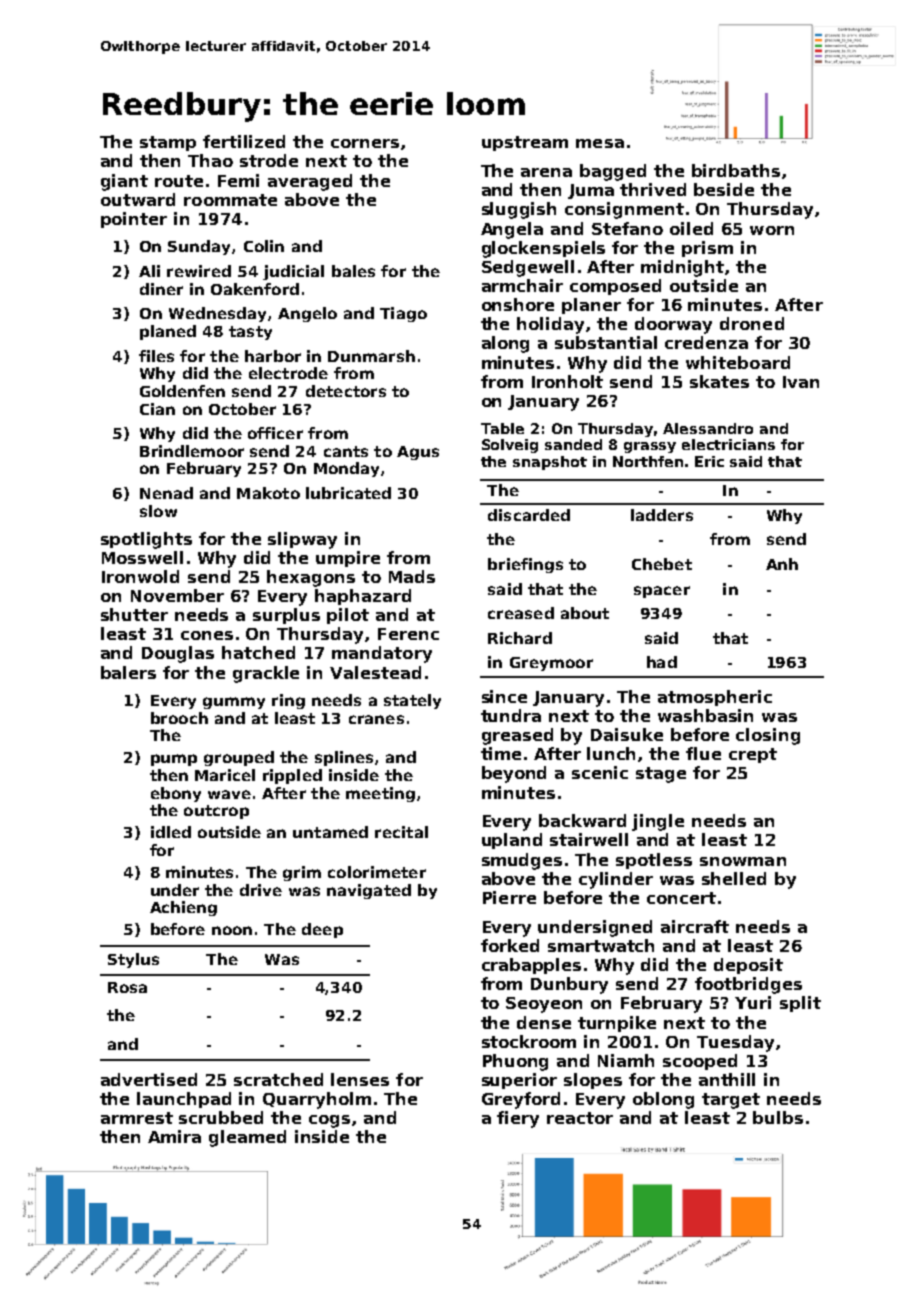  What do you see at coordinates (161, 289) in the screenshot?
I see `diner` at bounding box center [161, 289].
